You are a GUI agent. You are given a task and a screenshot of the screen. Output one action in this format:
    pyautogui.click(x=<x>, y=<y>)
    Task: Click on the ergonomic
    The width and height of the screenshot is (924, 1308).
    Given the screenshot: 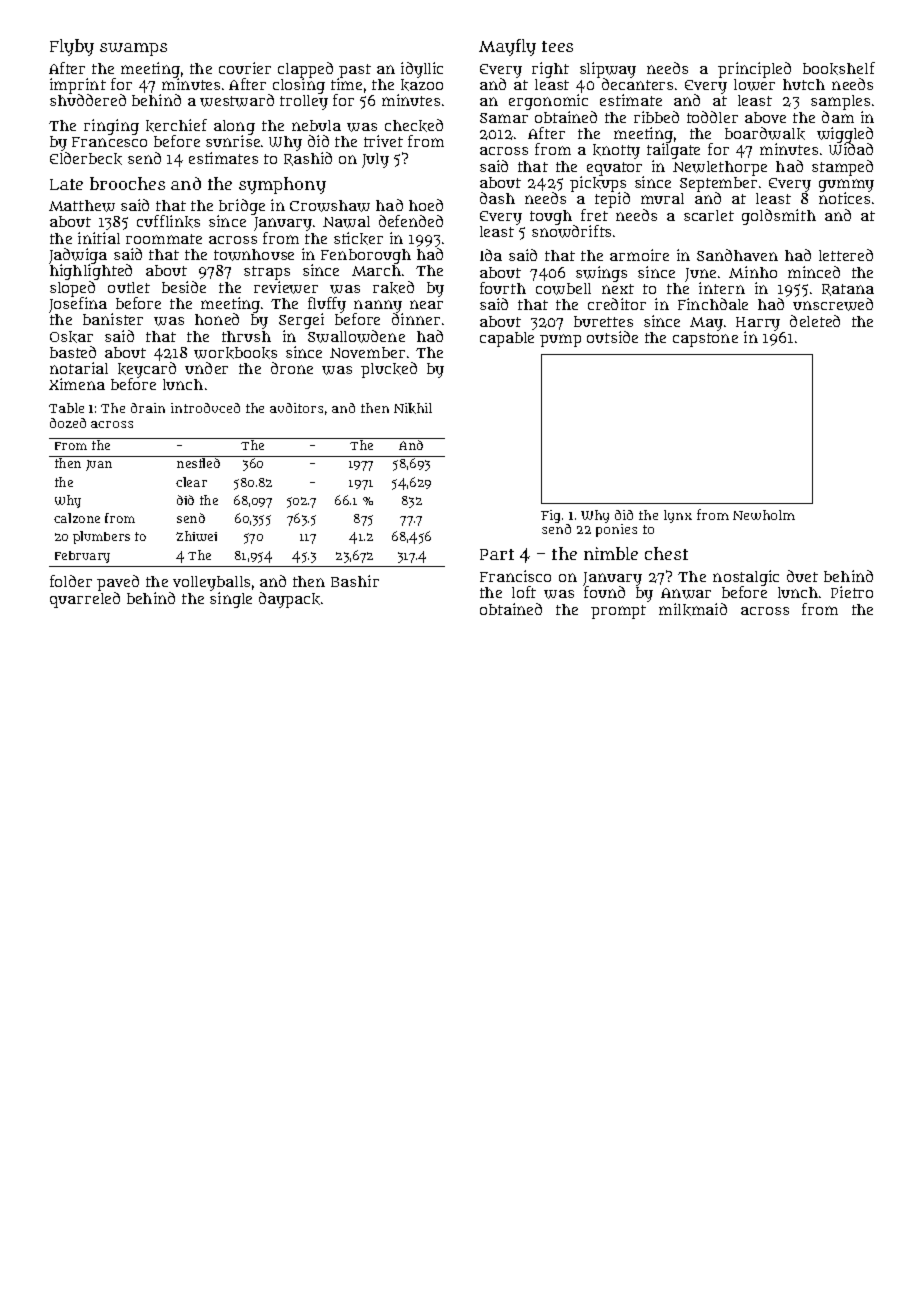 What is the action you would take?
    pyautogui.click(x=548, y=102)
